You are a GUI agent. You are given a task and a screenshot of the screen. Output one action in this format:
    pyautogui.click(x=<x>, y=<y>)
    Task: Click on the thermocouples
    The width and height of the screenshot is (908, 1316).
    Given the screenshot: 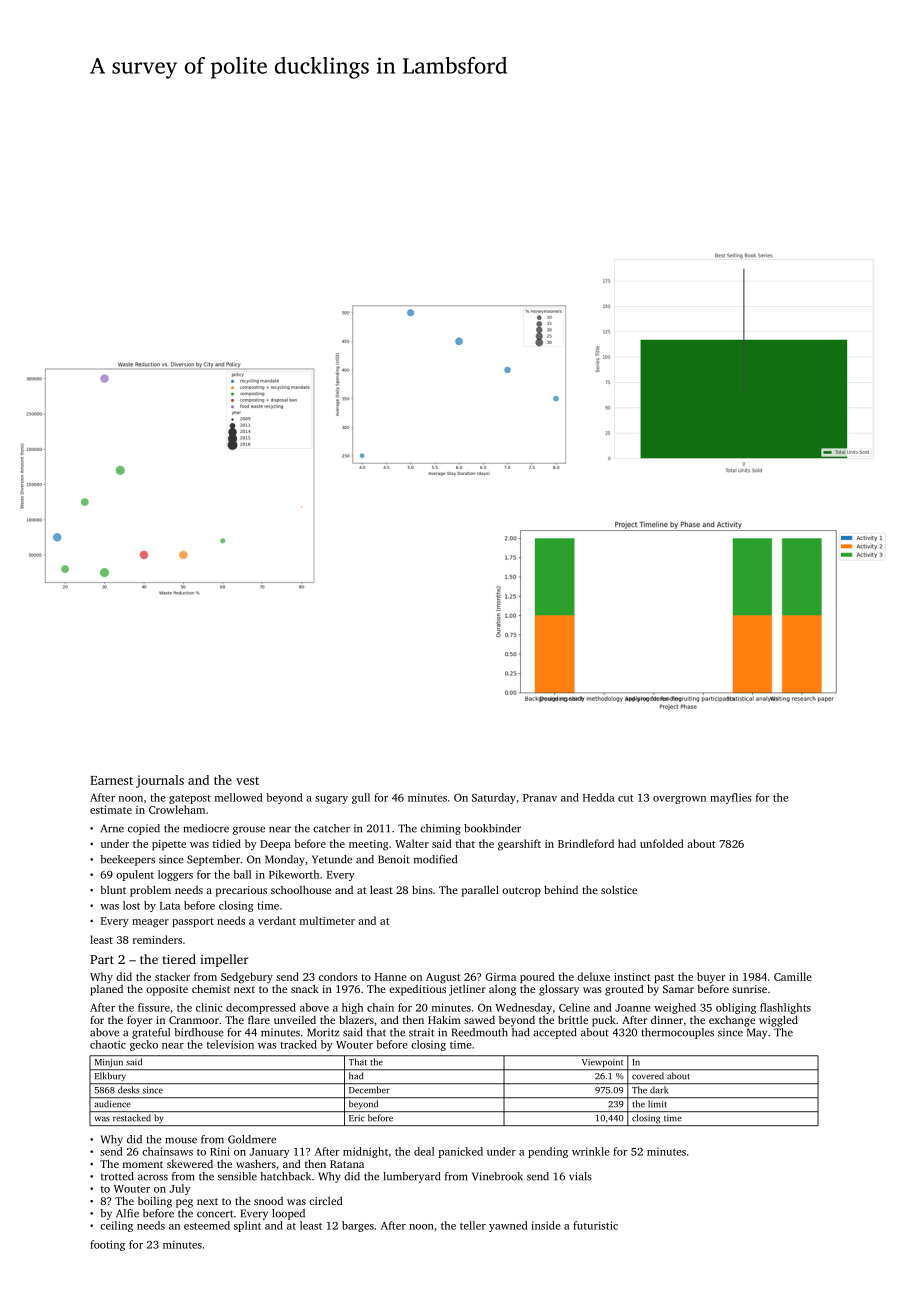 What is the action you would take?
    pyautogui.click(x=677, y=1033)
